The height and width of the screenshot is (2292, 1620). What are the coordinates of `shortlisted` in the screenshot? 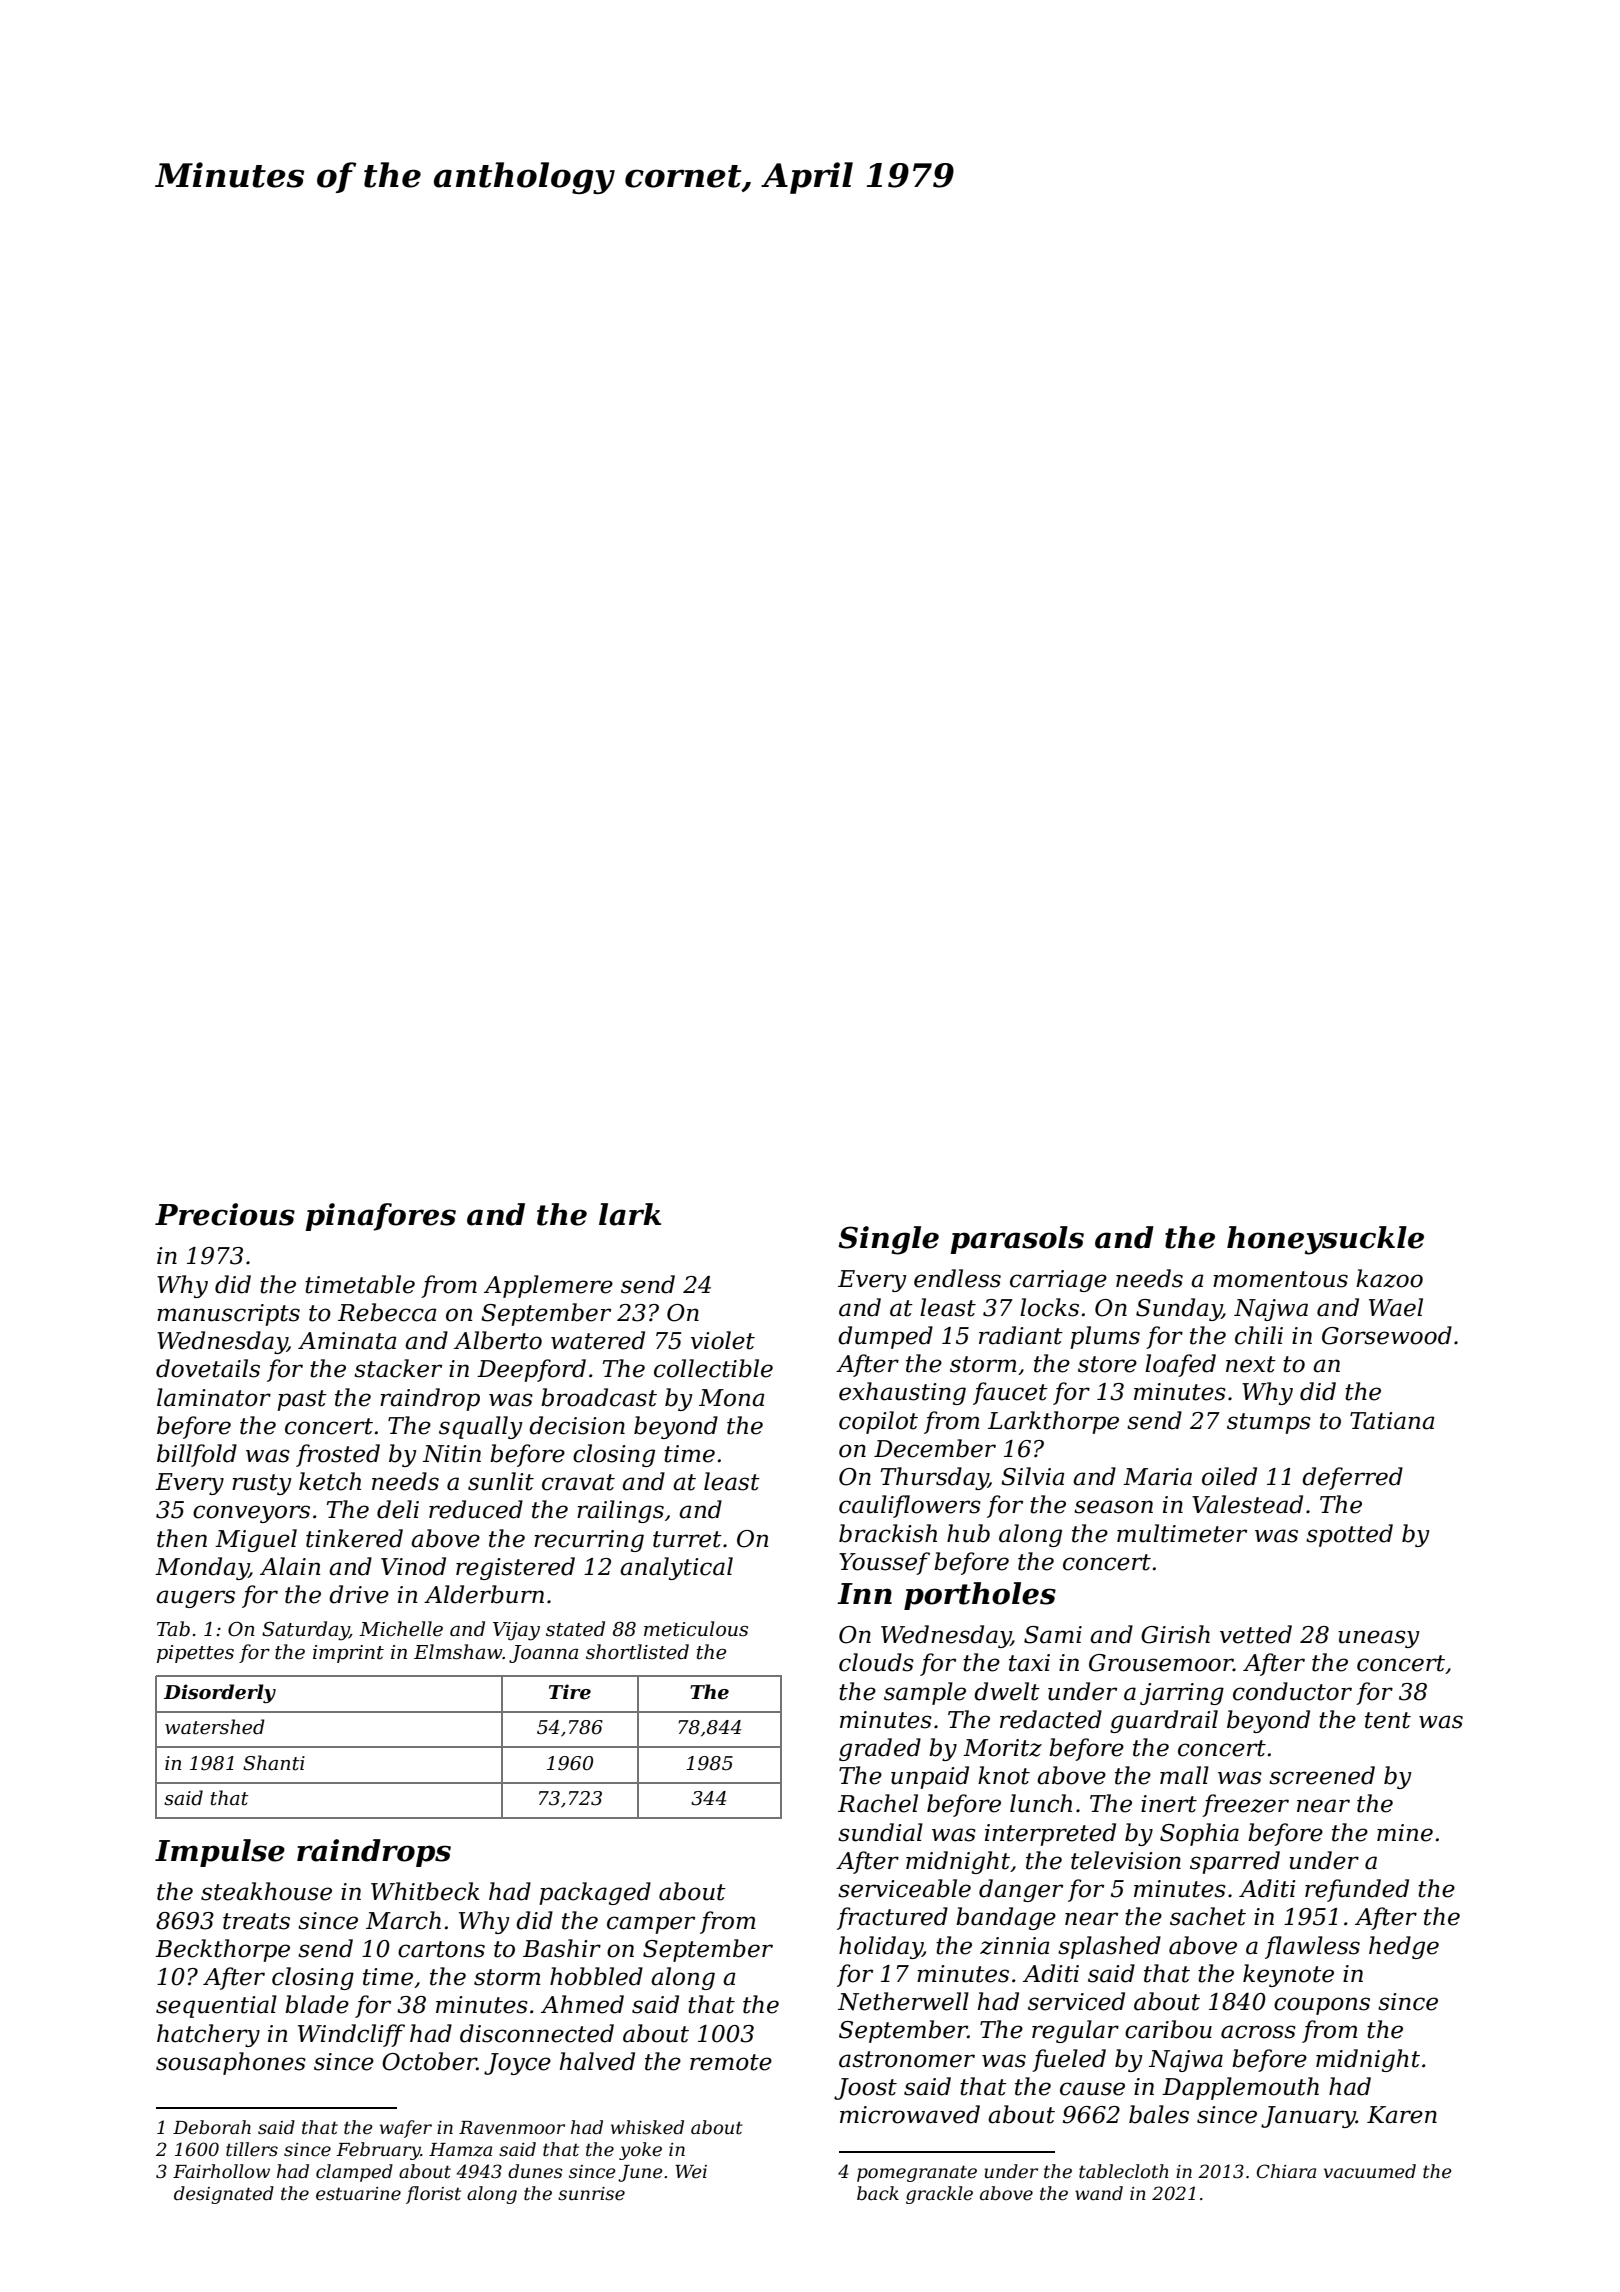 It's located at (637, 1652).
